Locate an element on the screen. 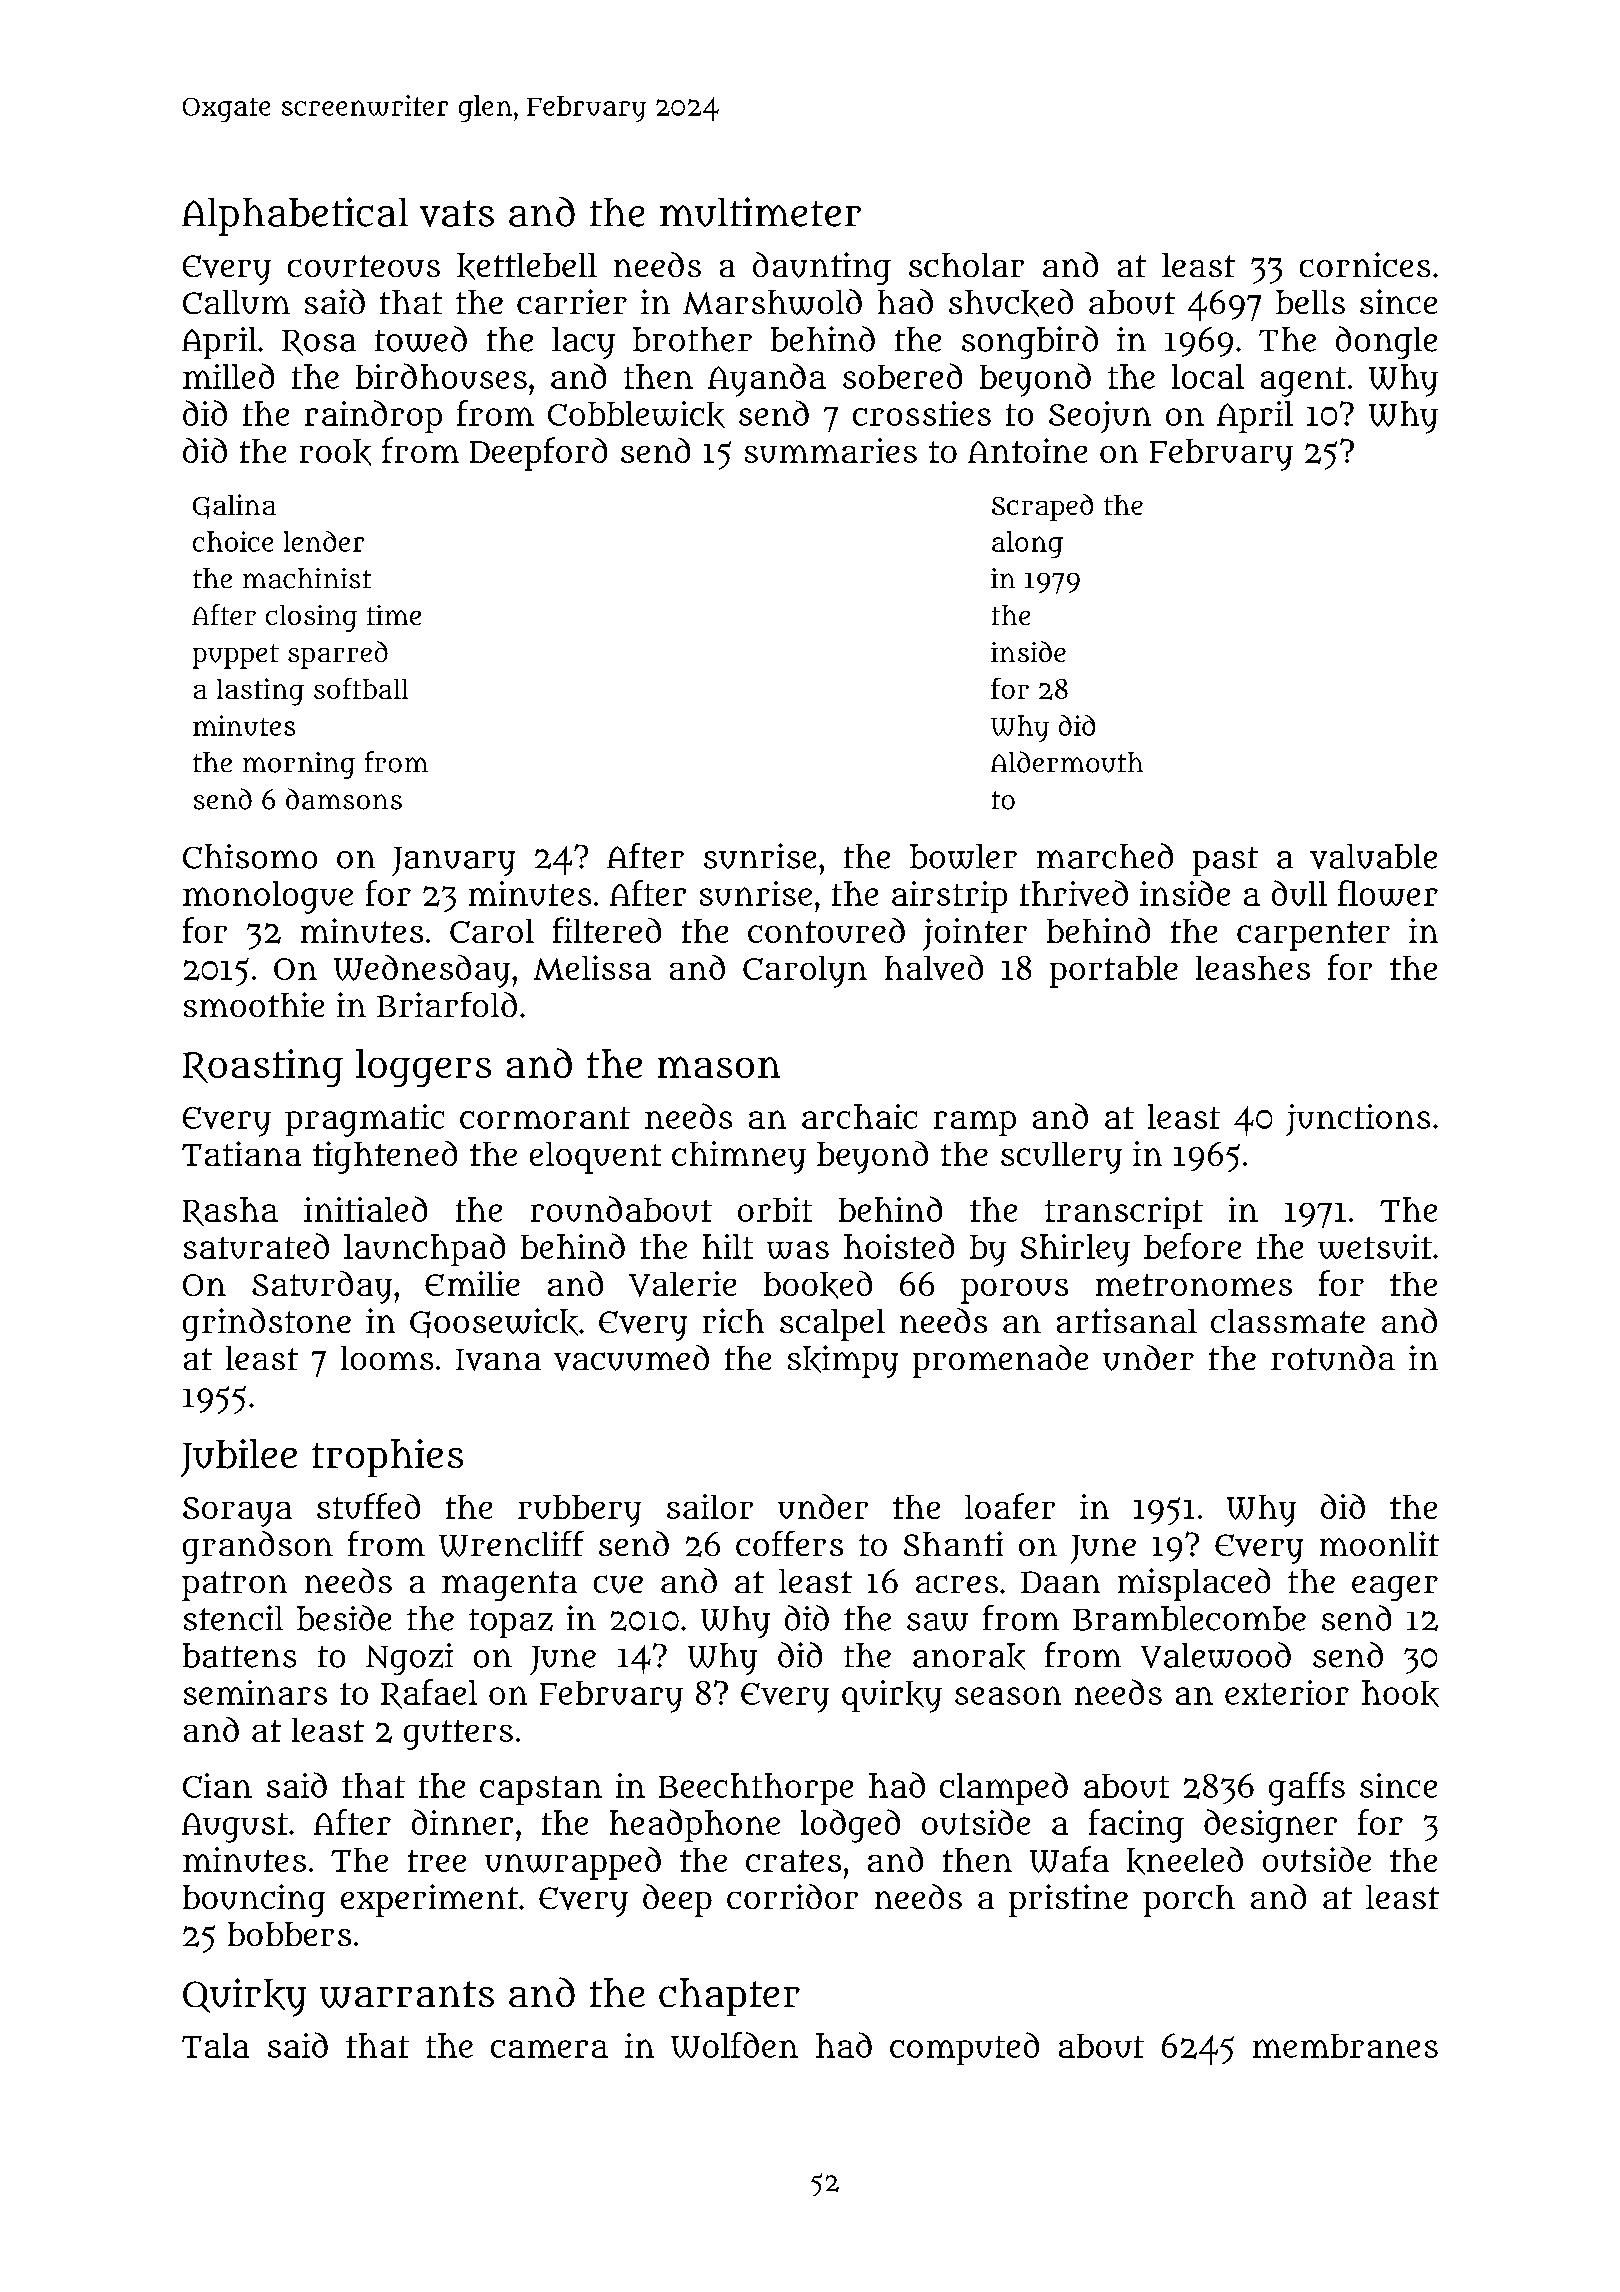 The image size is (1620, 2292). moonlit is located at coordinates (1379, 1543).
